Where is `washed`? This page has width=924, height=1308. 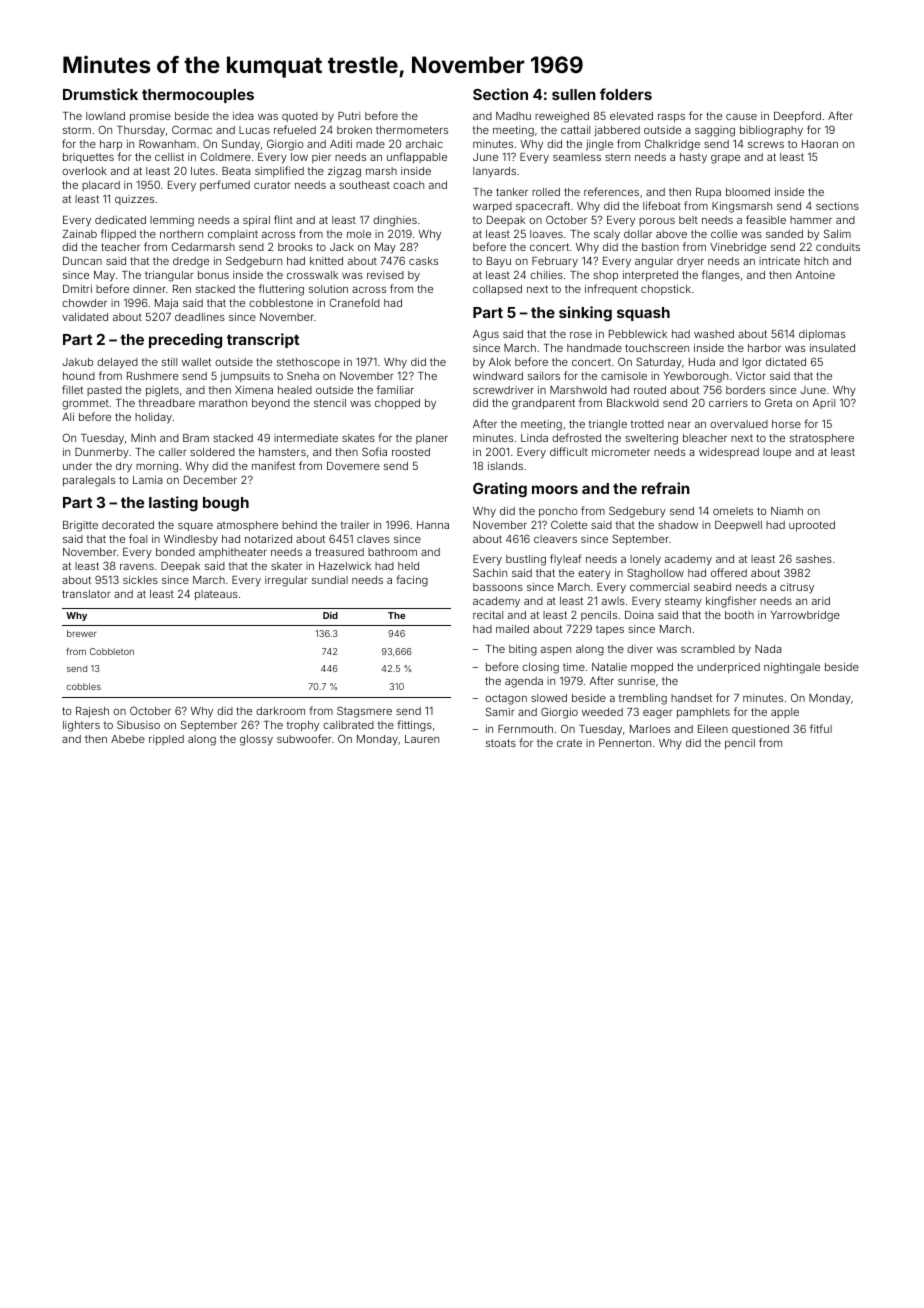
washed is located at coordinates (714, 334).
